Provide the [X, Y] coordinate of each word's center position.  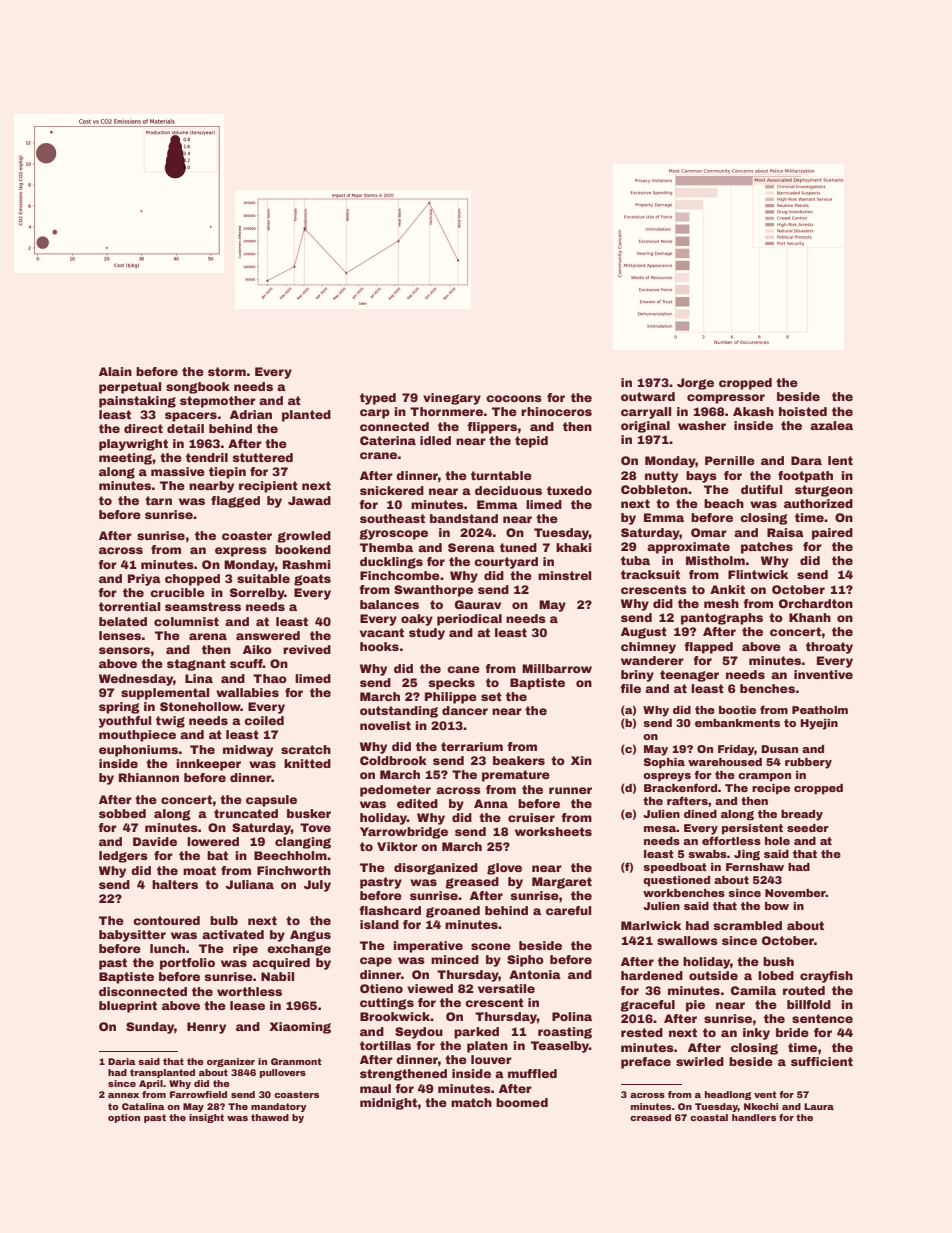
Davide [155, 841]
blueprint [128, 1007]
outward [648, 396]
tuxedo [569, 490]
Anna [491, 803]
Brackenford [680, 787]
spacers [191, 417]
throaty [829, 648]
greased [472, 883]
